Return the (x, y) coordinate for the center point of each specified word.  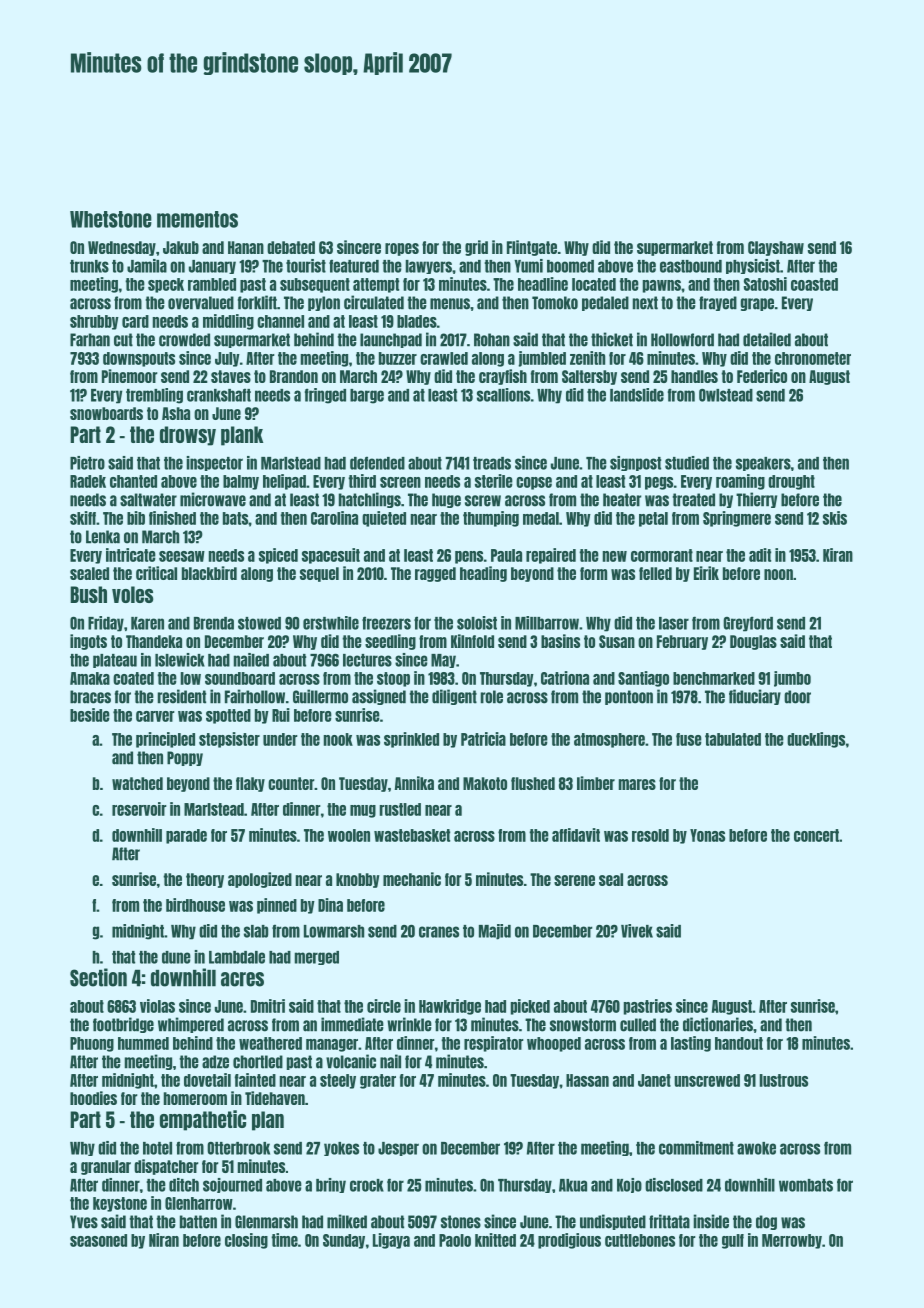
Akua (573, 1185)
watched (137, 783)
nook (338, 739)
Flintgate (532, 248)
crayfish (503, 377)
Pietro (87, 463)
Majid (495, 932)
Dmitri (268, 1006)
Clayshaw (776, 248)
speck (166, 285)
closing (246, 1241)
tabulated (733, 739)
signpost (635, 463)
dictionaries (718, 1024)
